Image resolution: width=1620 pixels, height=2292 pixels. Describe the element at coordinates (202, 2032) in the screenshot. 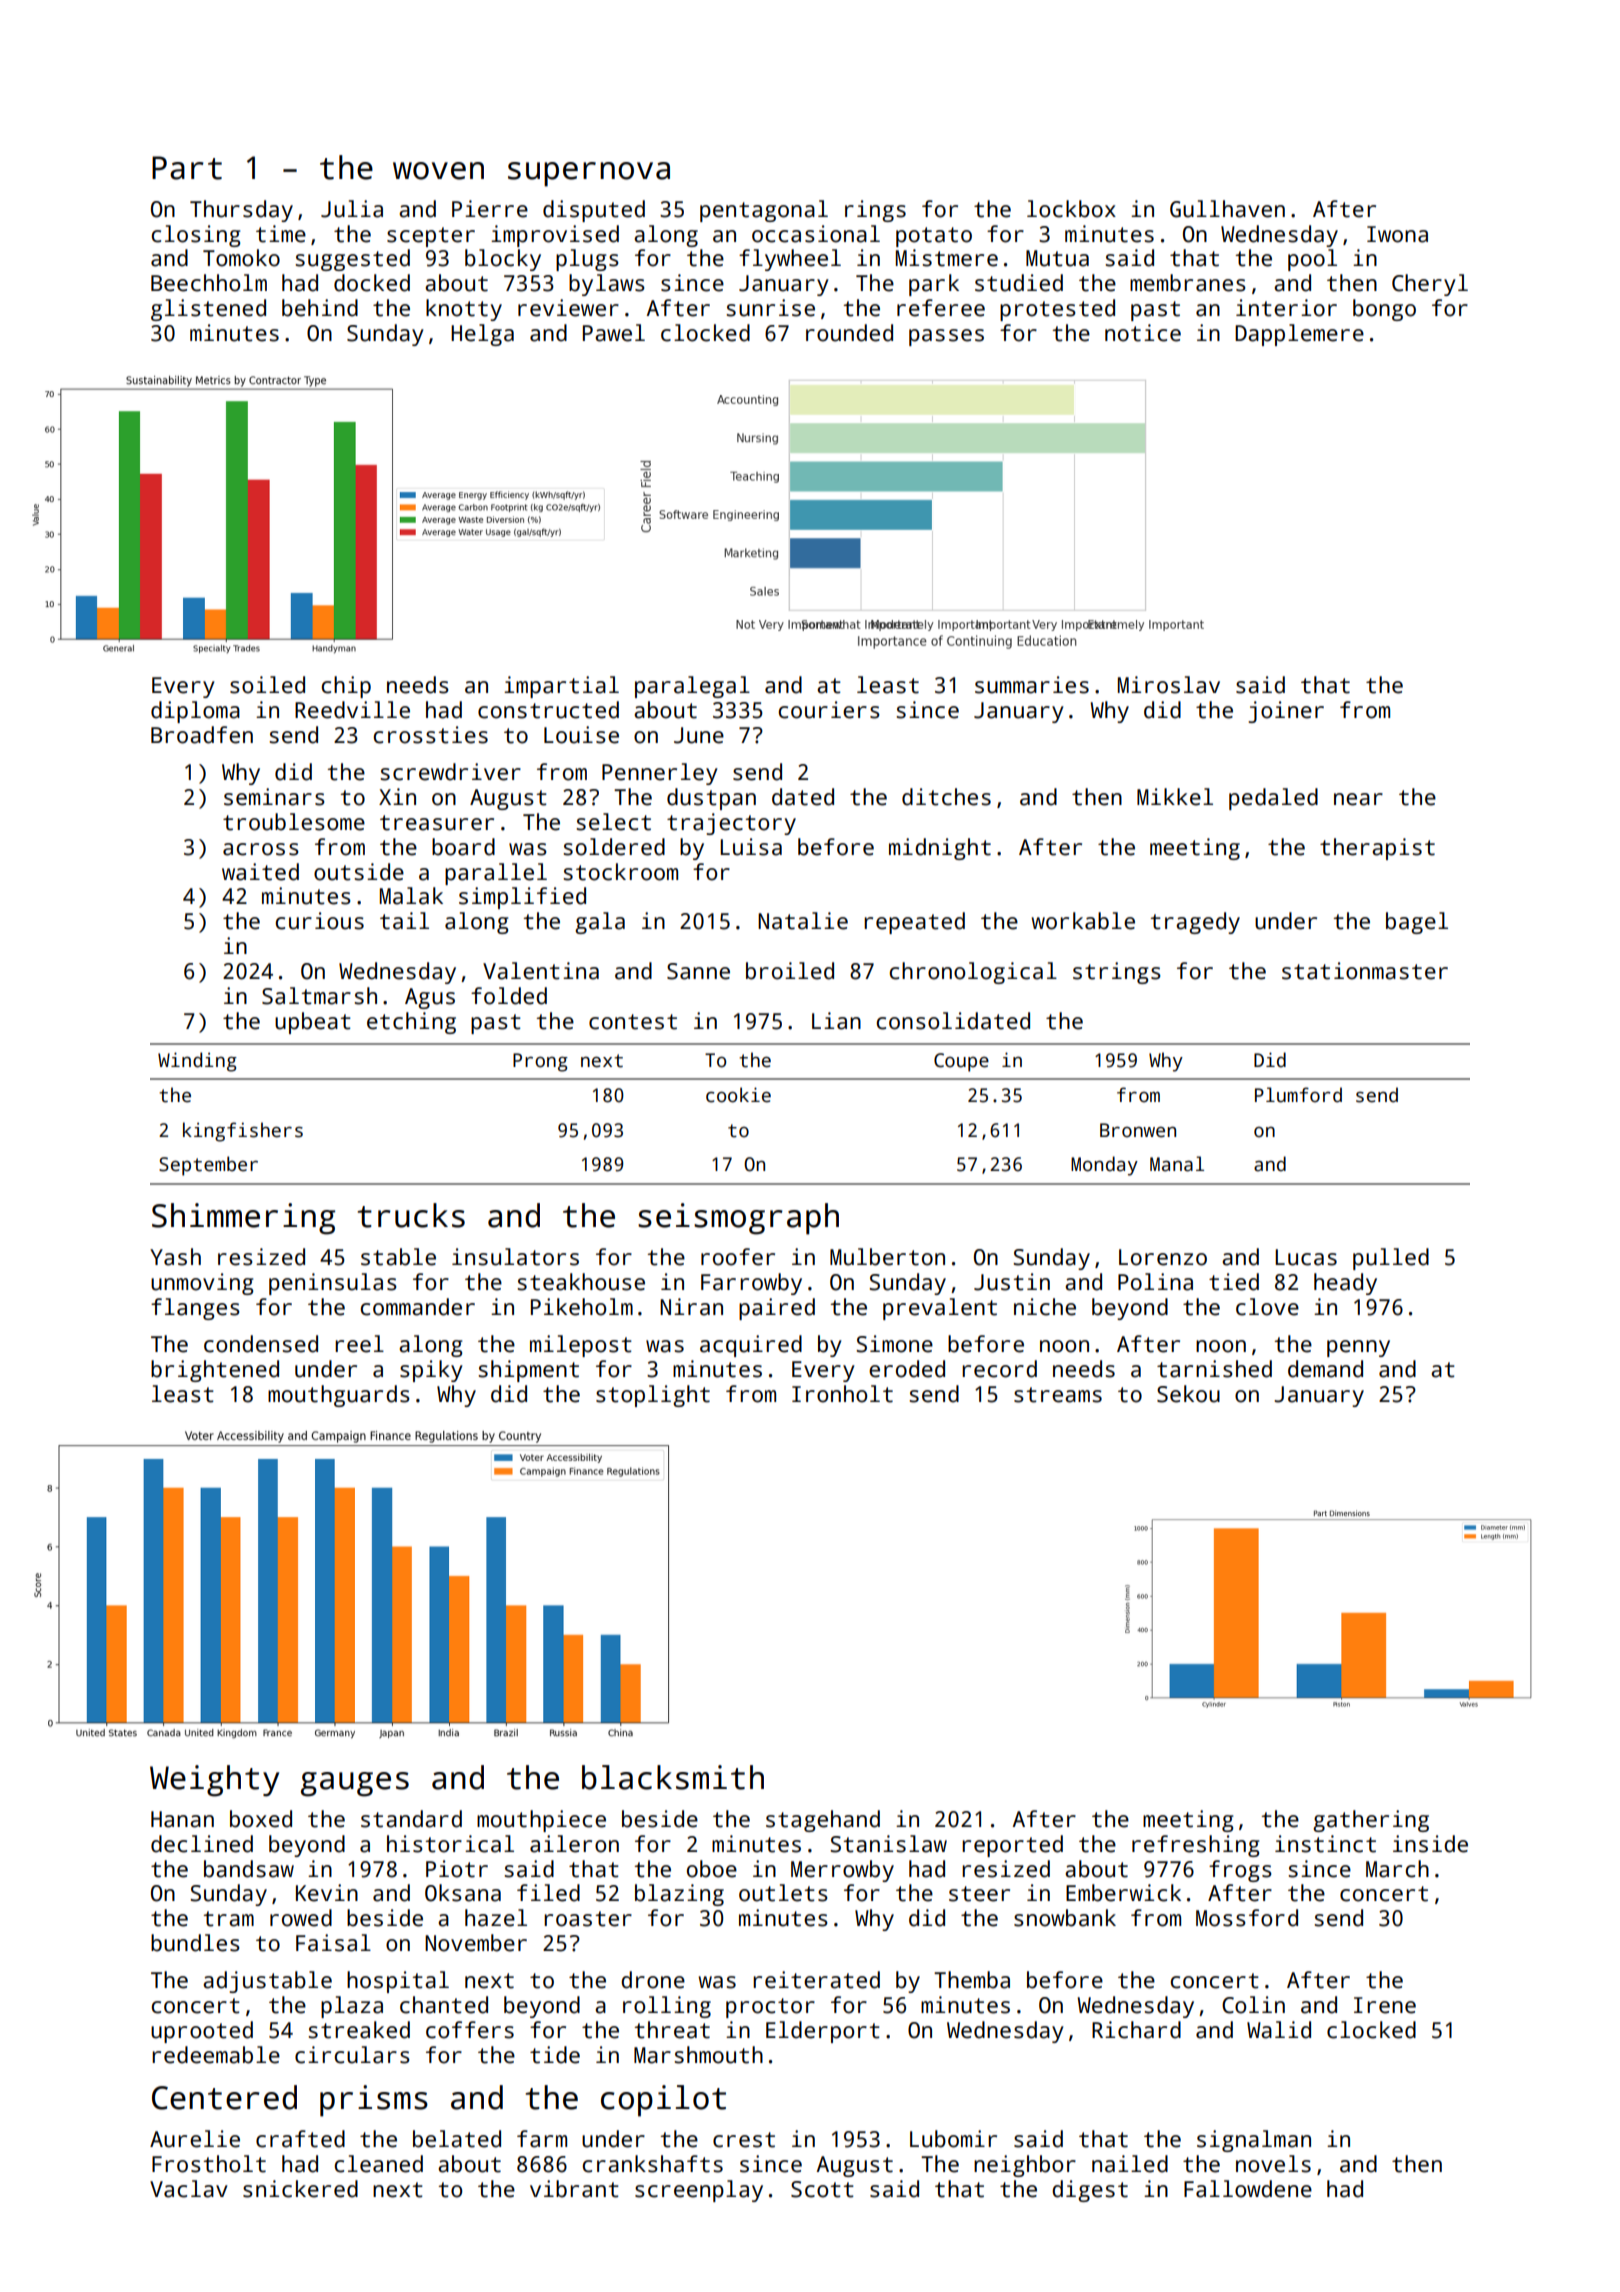

I see `uprooted` at that location.
